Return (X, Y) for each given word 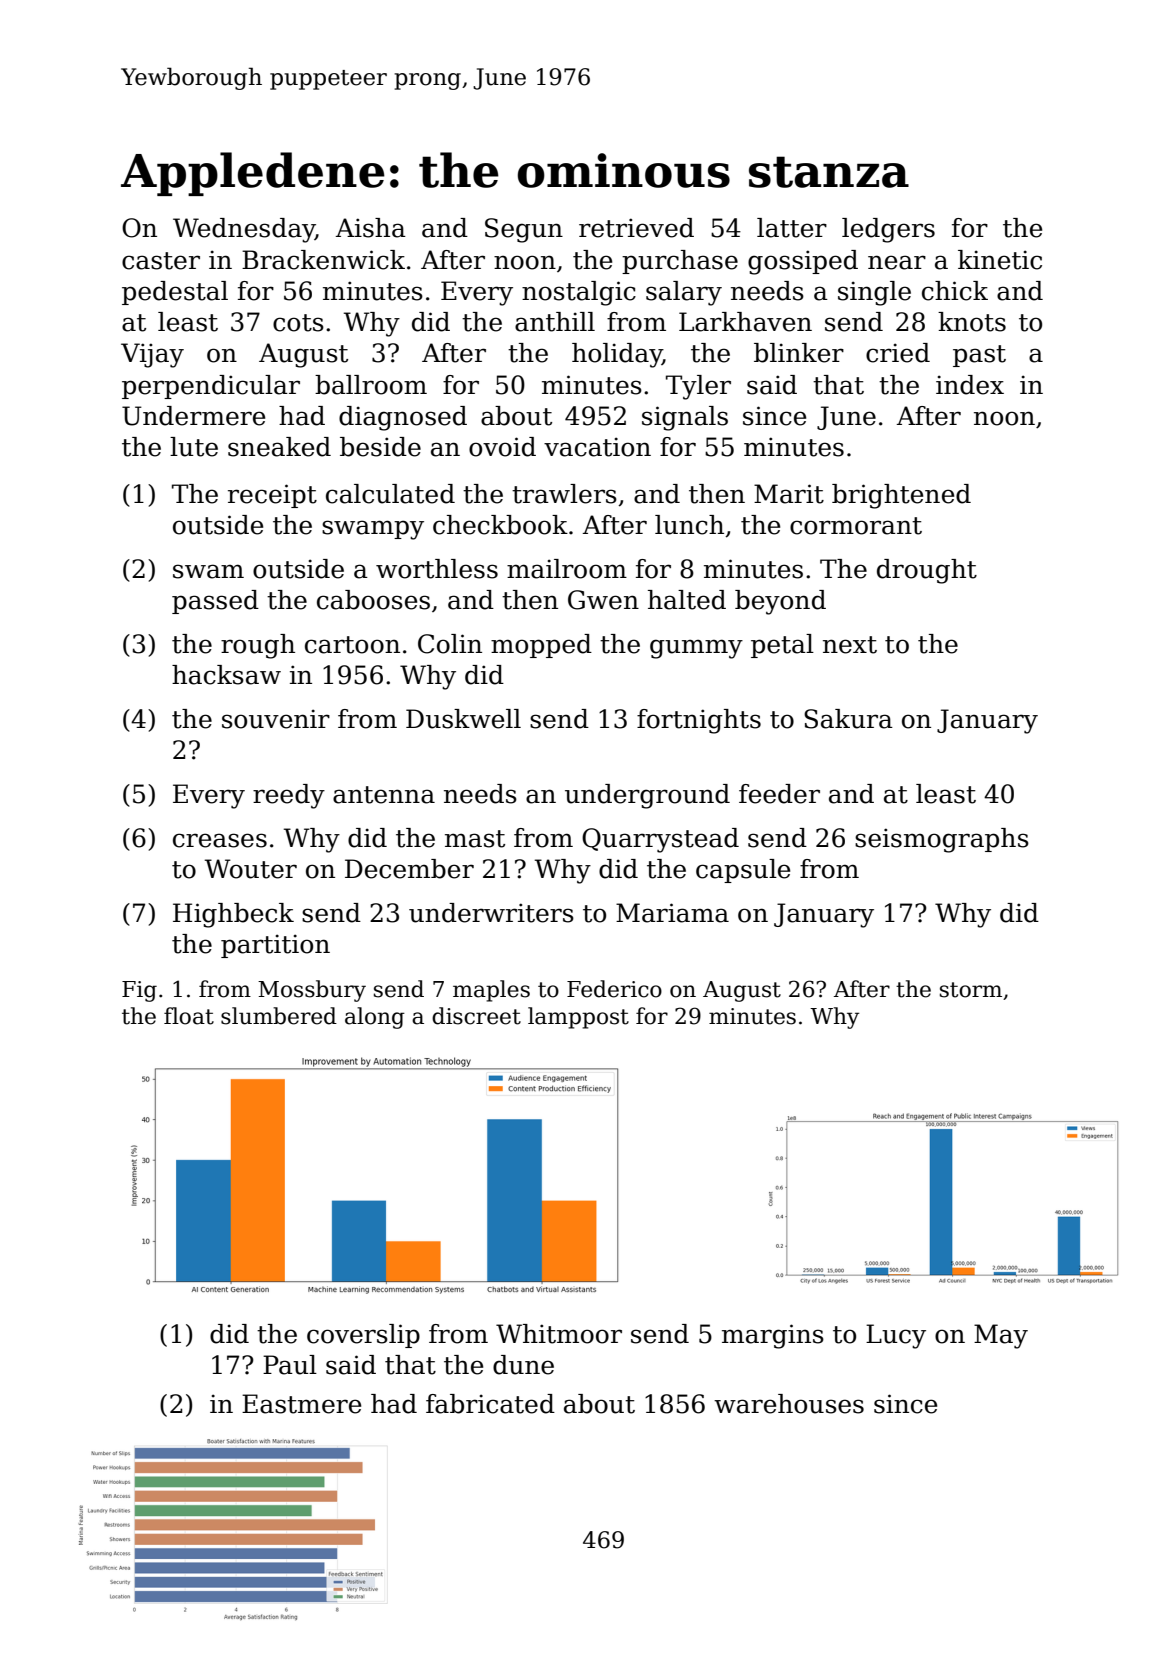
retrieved (636, 228)
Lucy (896, 1336)
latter (792, 228)
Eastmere (301, 1404)
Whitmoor (559, 1334)
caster (161, 261)
